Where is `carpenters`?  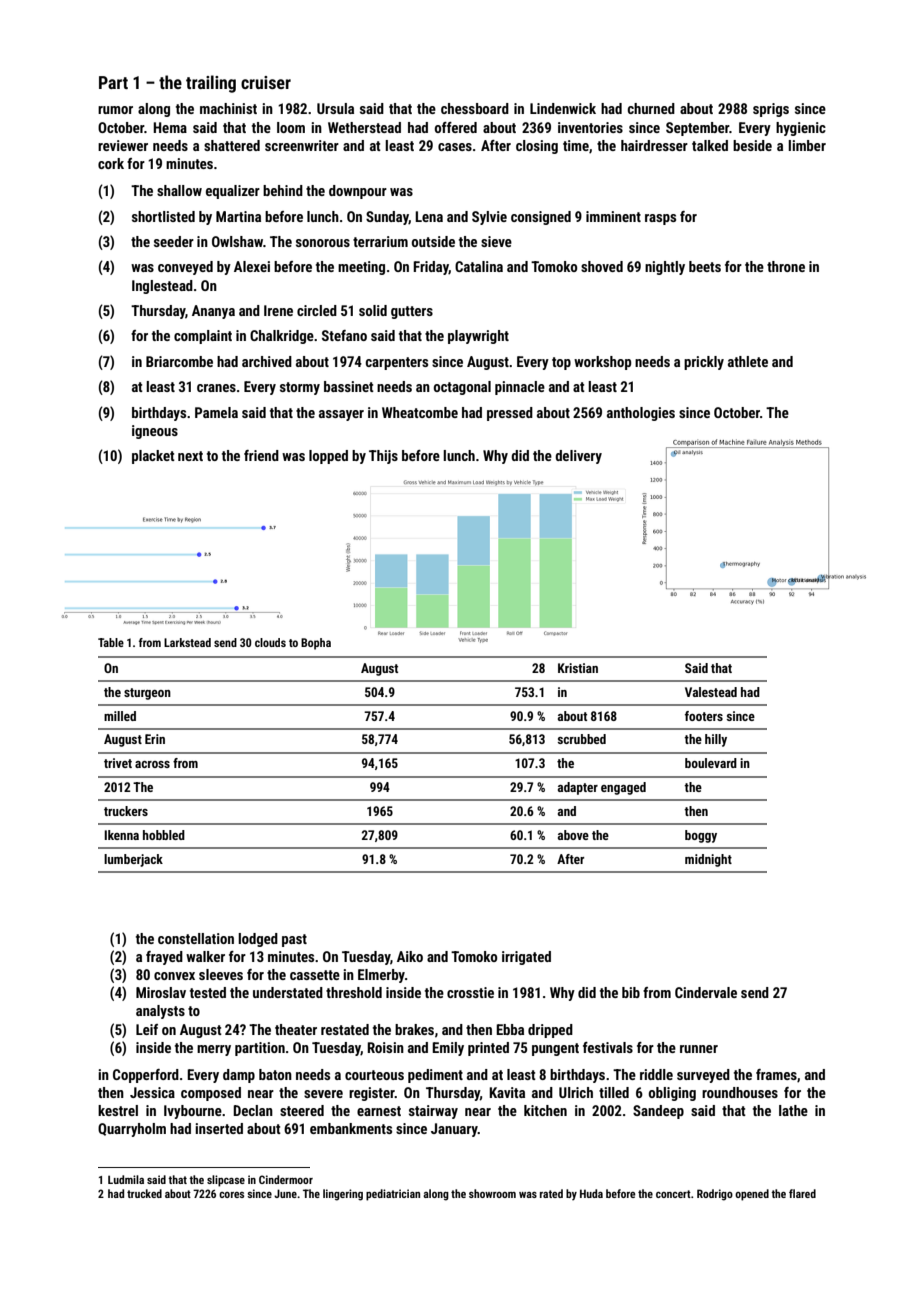 carpenters is located at coordinates (397, 363).
